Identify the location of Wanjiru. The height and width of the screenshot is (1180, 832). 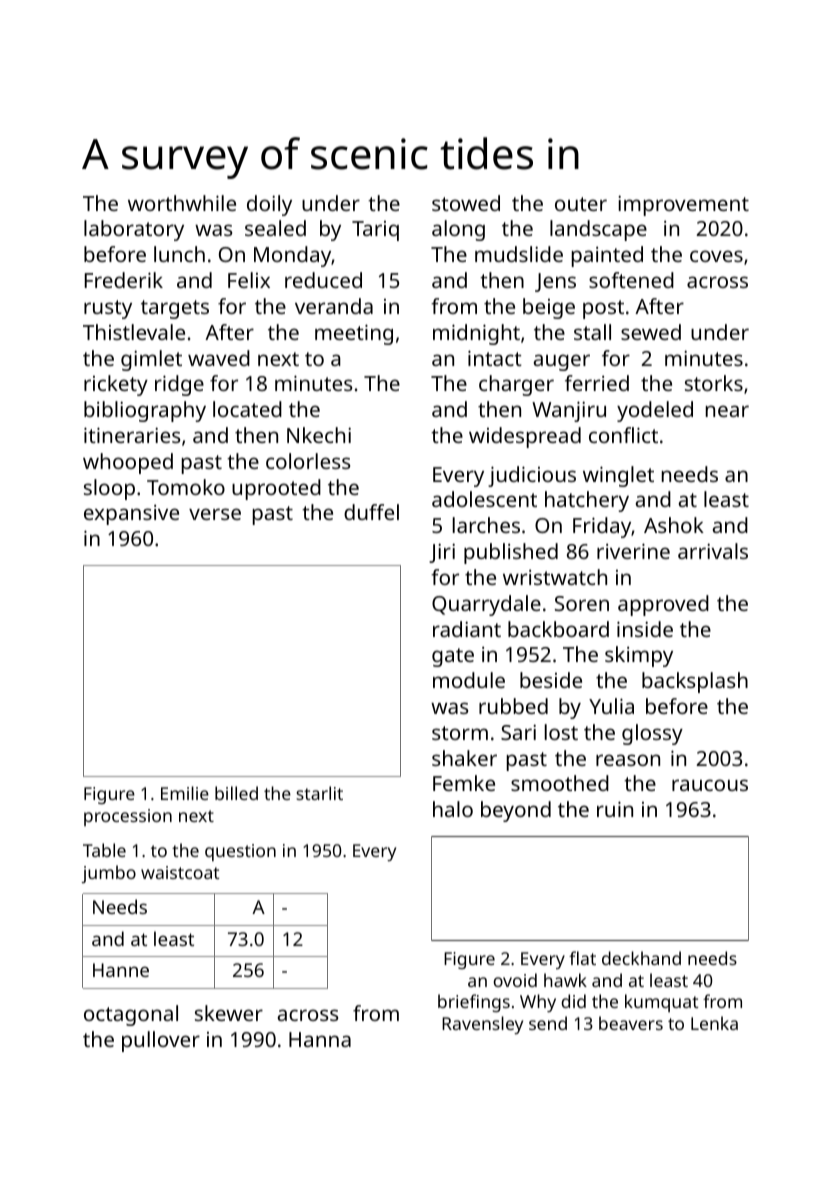
(569, 411).
